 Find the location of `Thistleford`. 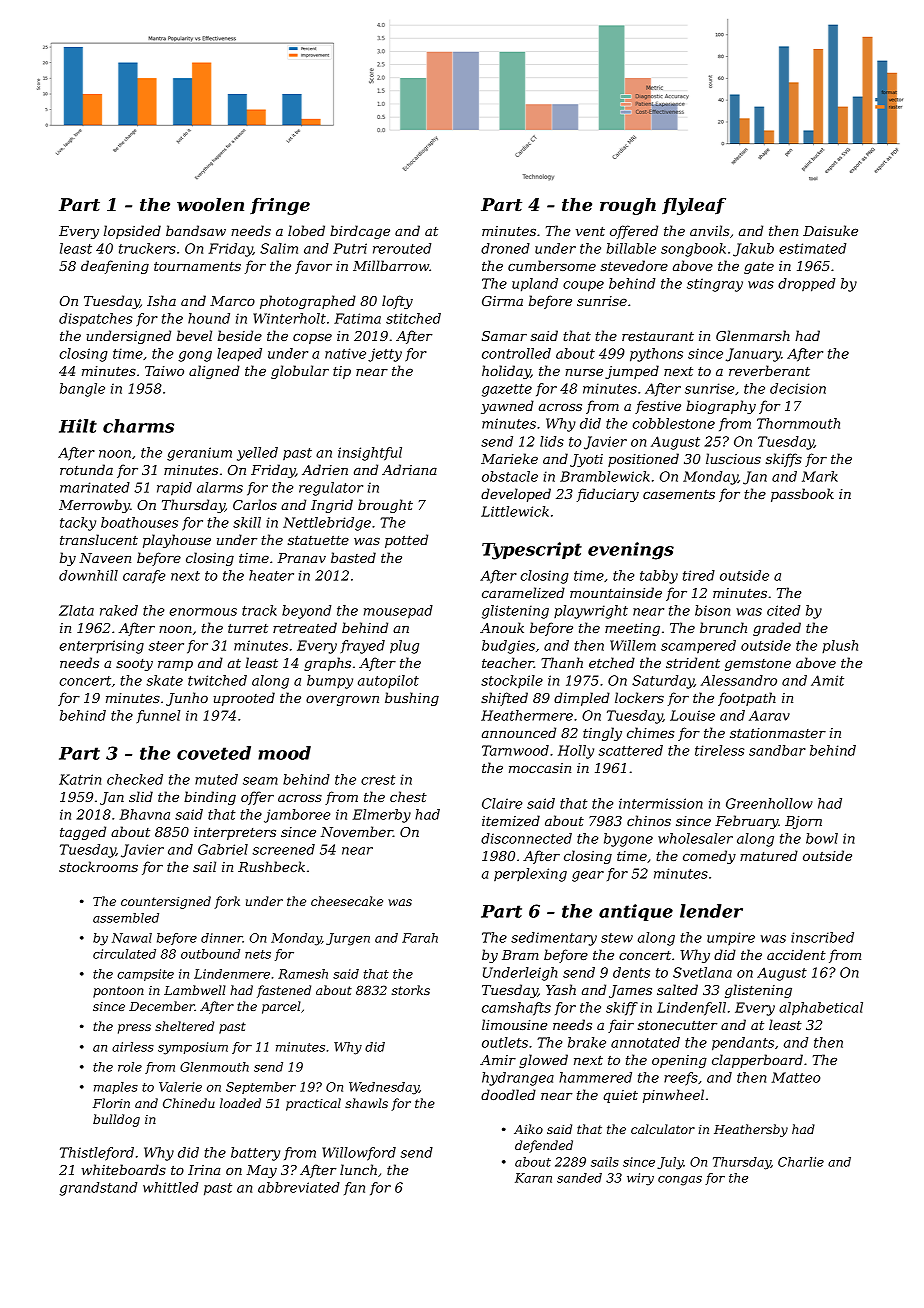

Thistleford is located at coordinates (97, 1154).
